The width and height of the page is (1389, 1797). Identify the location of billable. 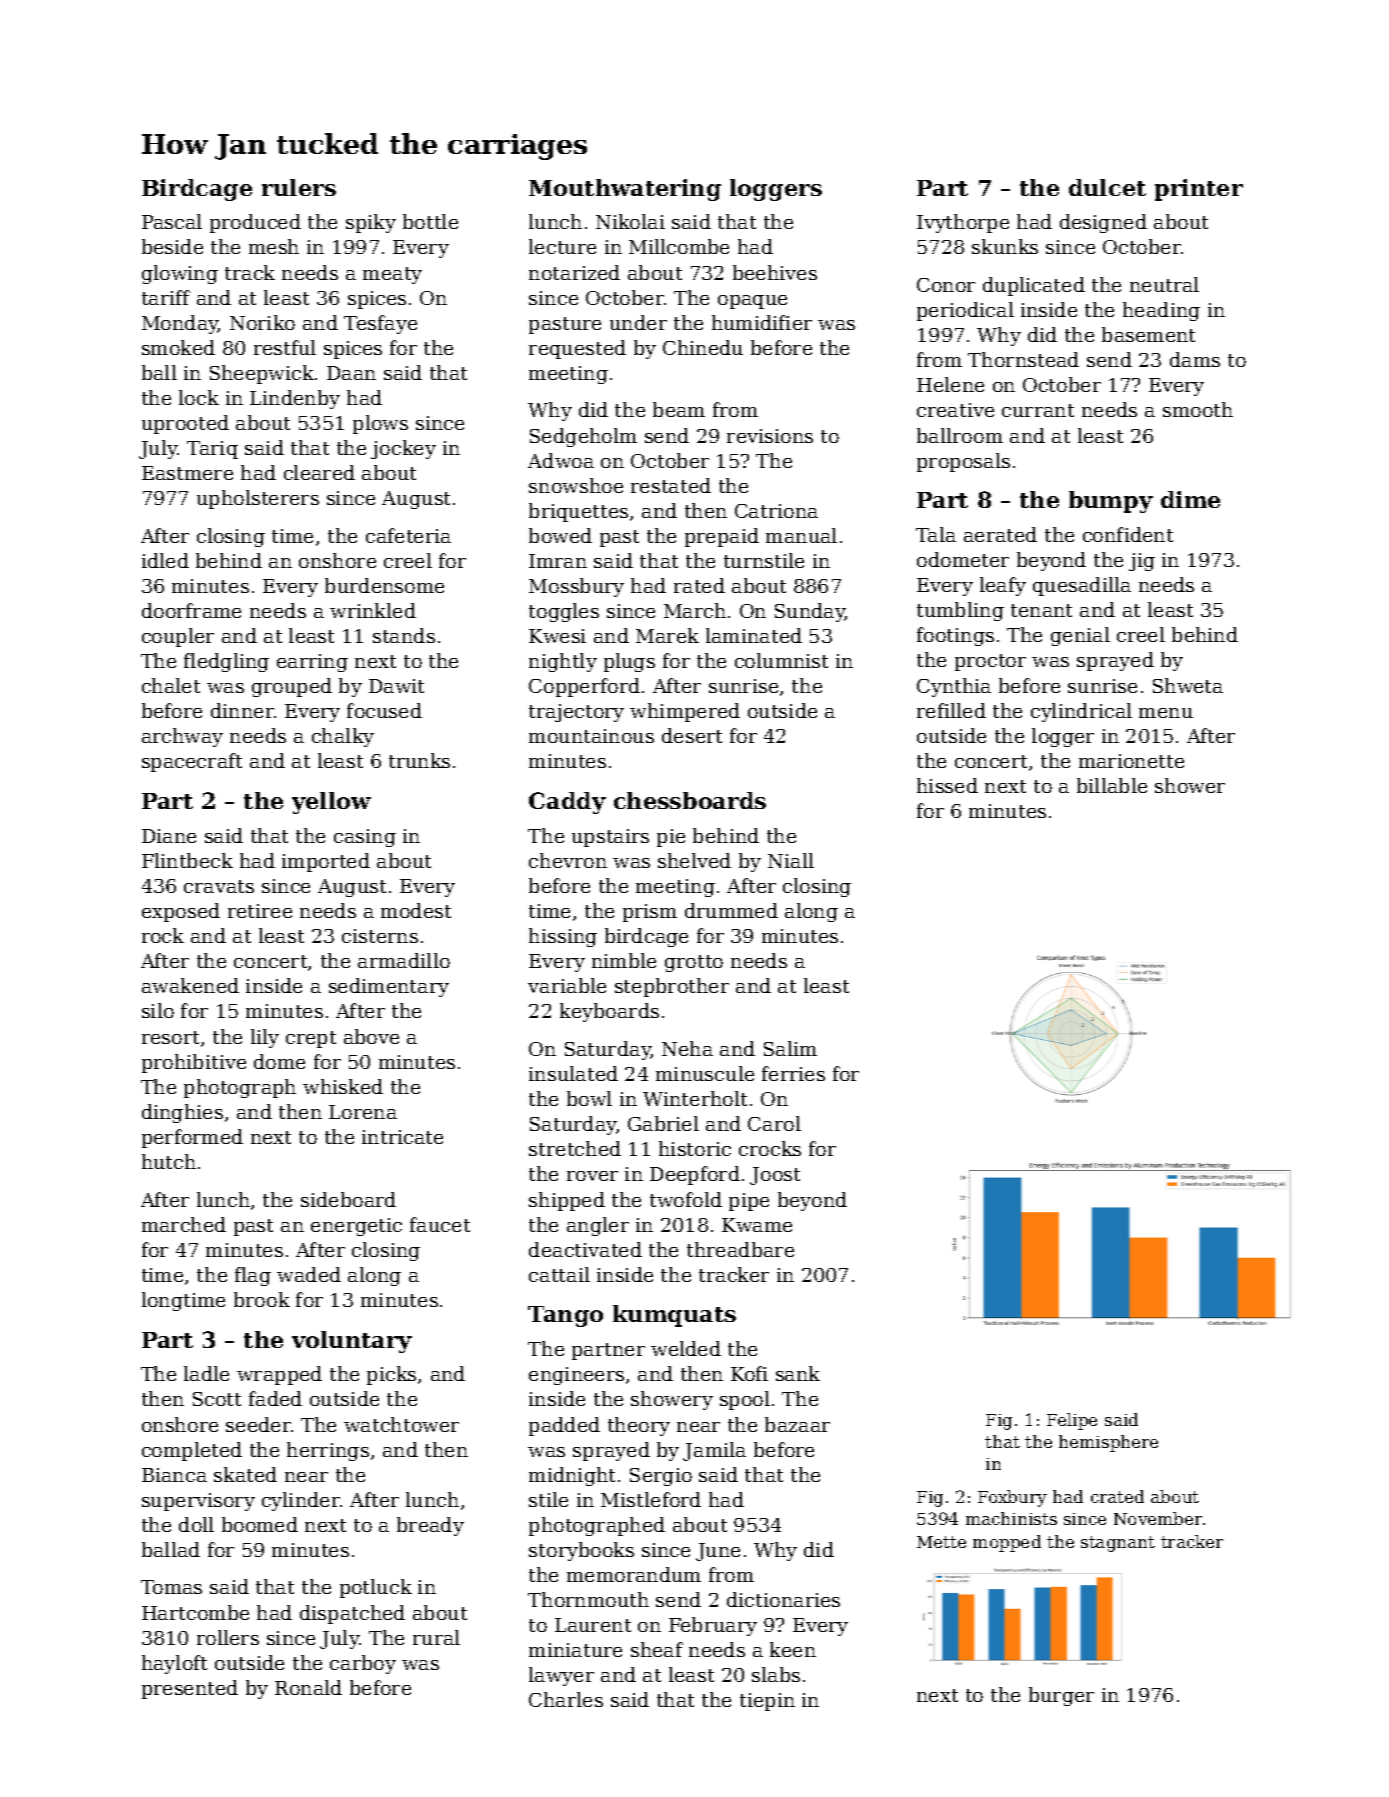
(1112, 785).
